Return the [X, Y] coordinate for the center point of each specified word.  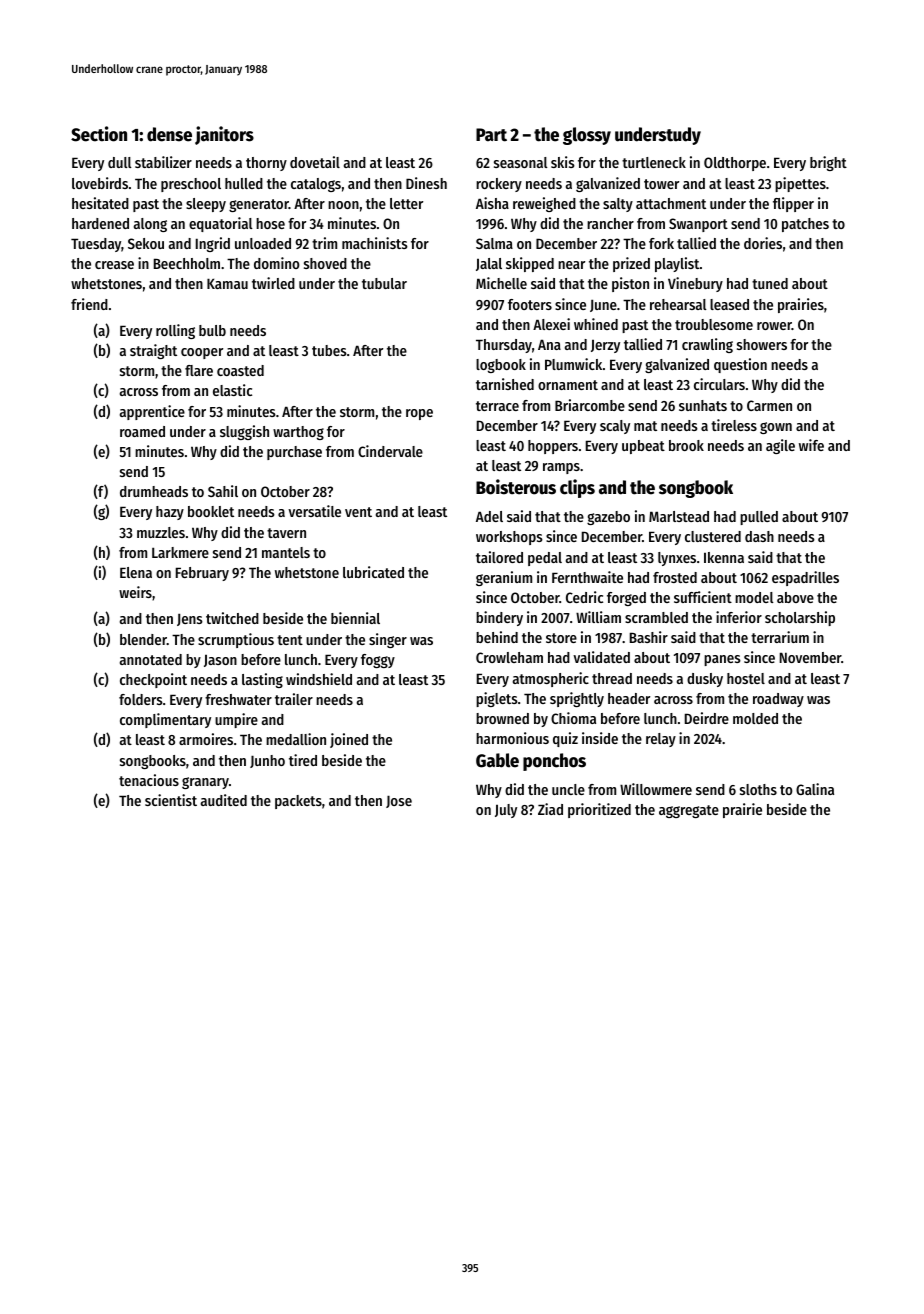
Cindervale [390, 451]
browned [502, 718]
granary [205, 783]
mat [645, 426]
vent [358, 512]
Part [491, 135]
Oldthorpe [735, 164]
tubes [329, 350]
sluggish [244, 432]
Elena [136, 572]
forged [626, 599]
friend [89, 304]
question [740, 365]
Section [99, 134]
